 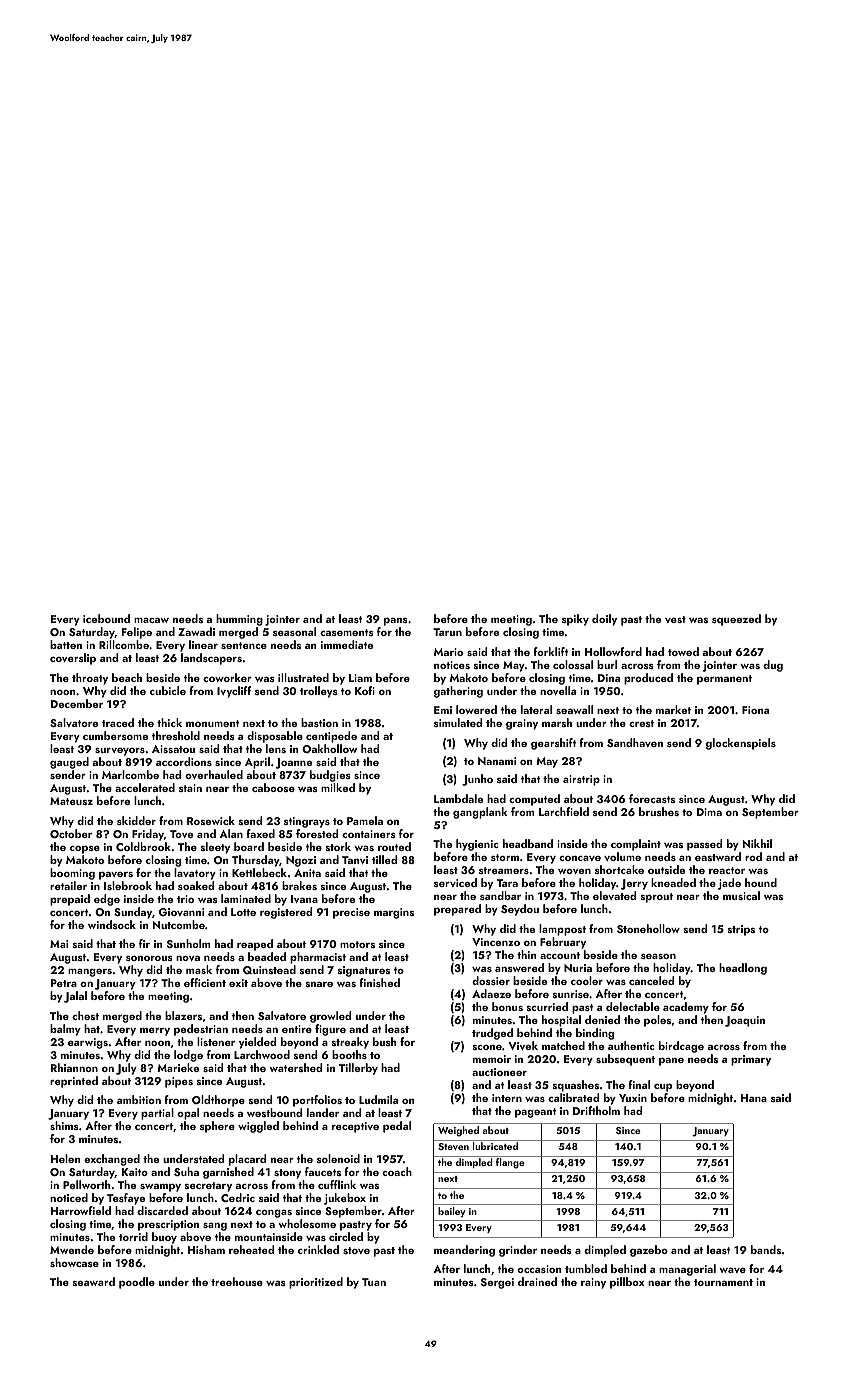 What do you see at coordinates (139, 1099) in the document?
I see `ambition` at bounding box center [139, 1099].
